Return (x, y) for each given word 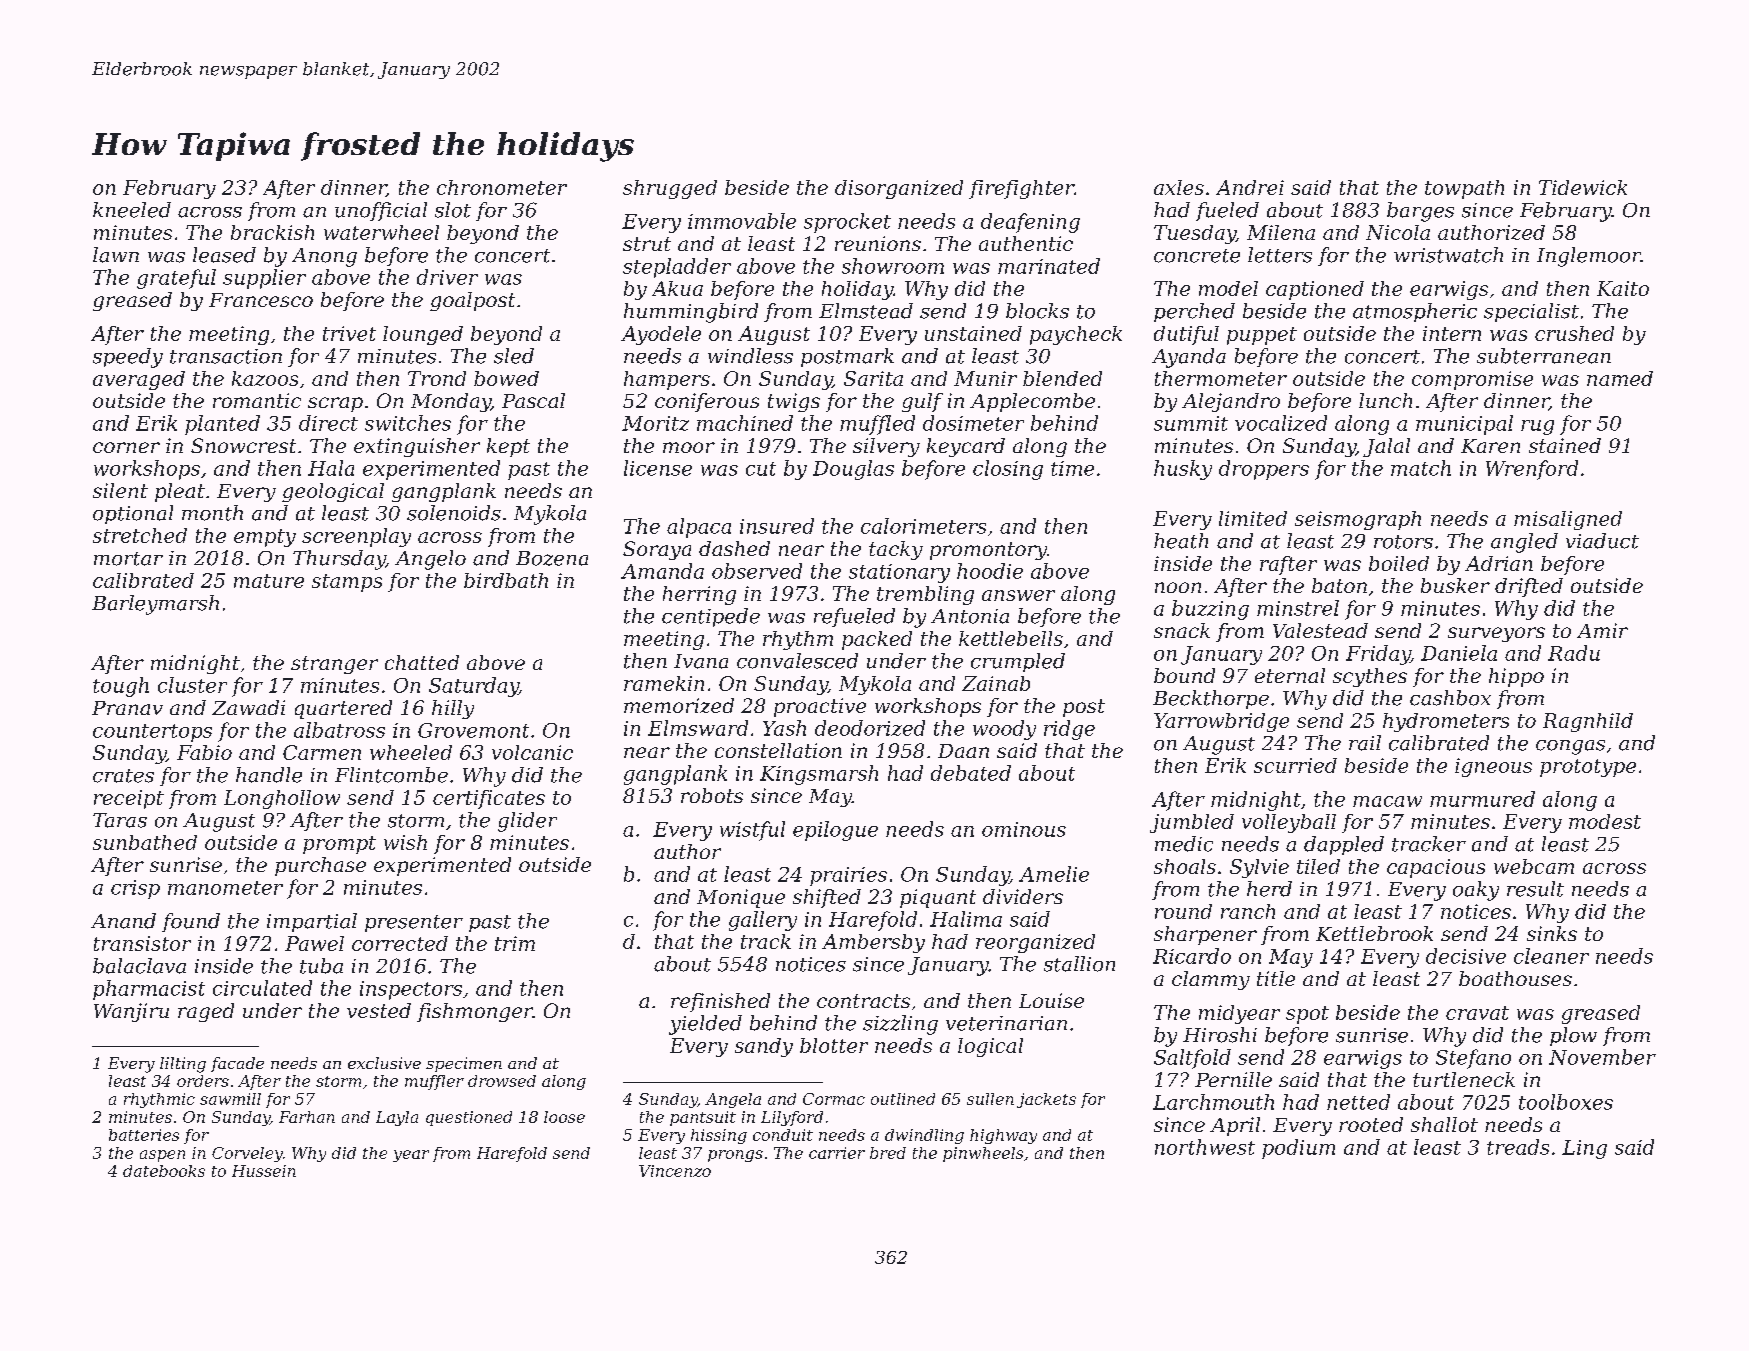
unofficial (381, 211)
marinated (1049, 266)
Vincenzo (675, 1171)
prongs (735, 1156)
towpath (1464, 189)
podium (1298, 1149)
